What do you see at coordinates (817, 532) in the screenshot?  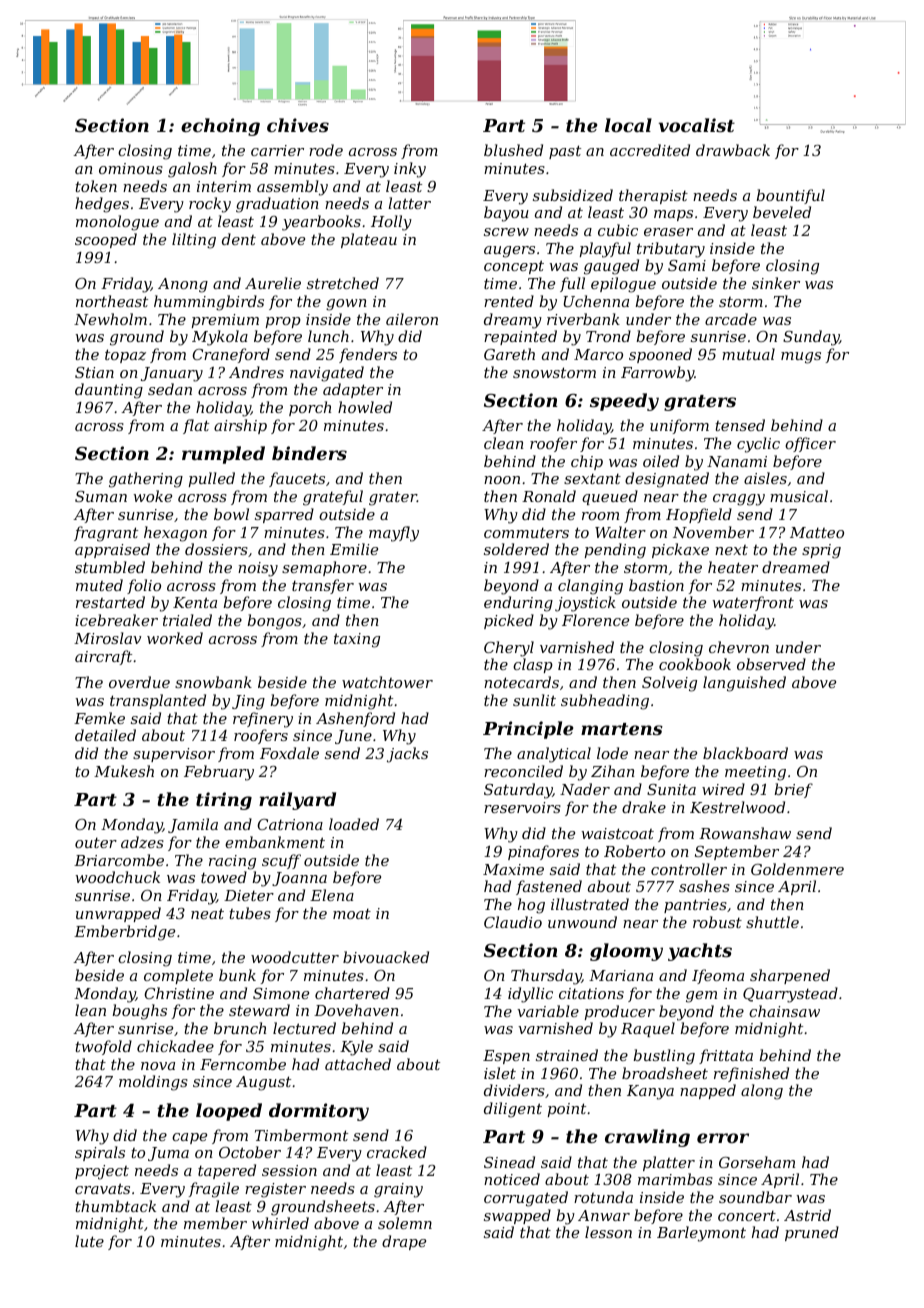 I see `Matteo` at bounding box center [817, 532].
